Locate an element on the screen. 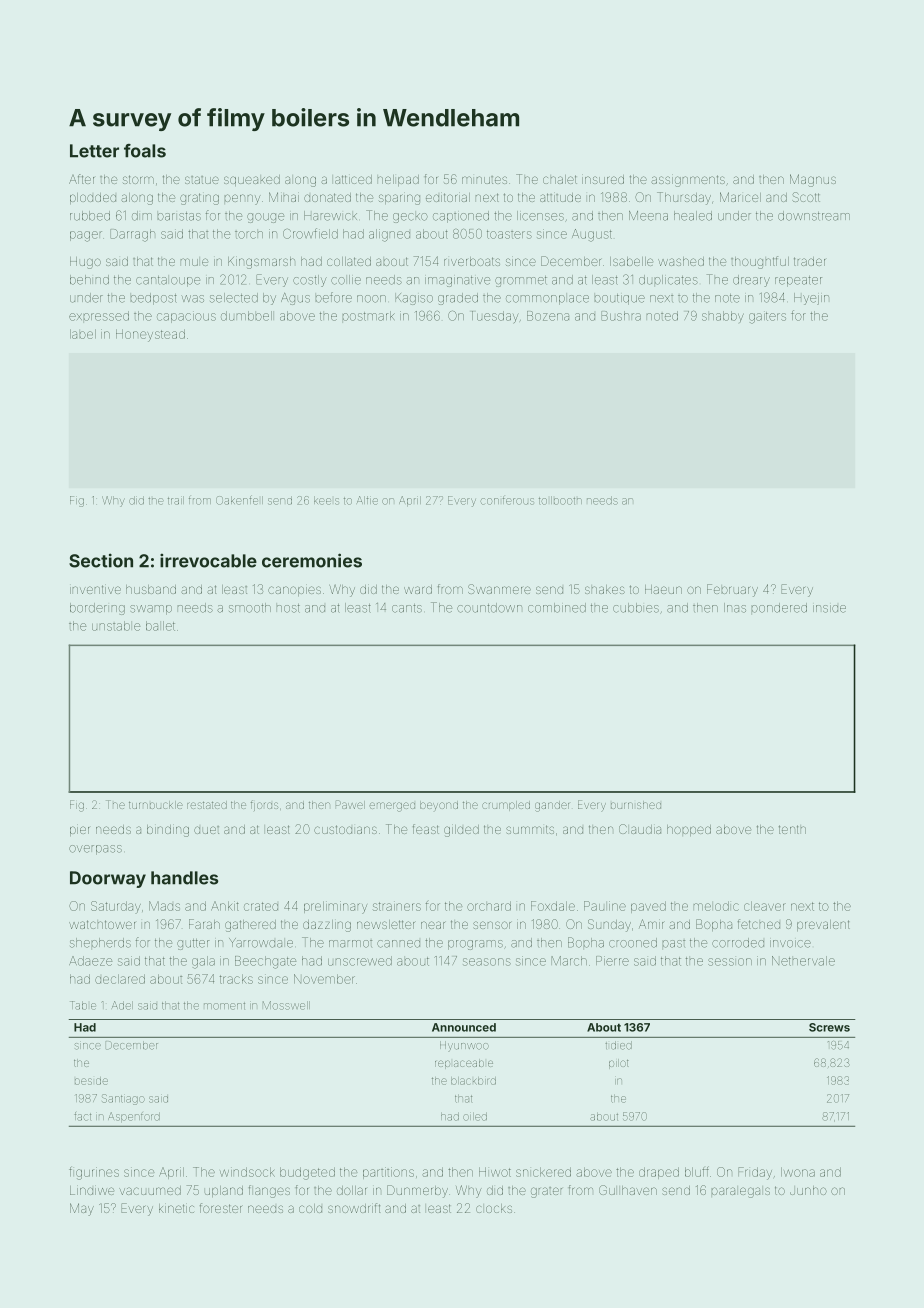 The height and width of the screenshot is (1308, 924). pager is located at coordinates (86, 236).
